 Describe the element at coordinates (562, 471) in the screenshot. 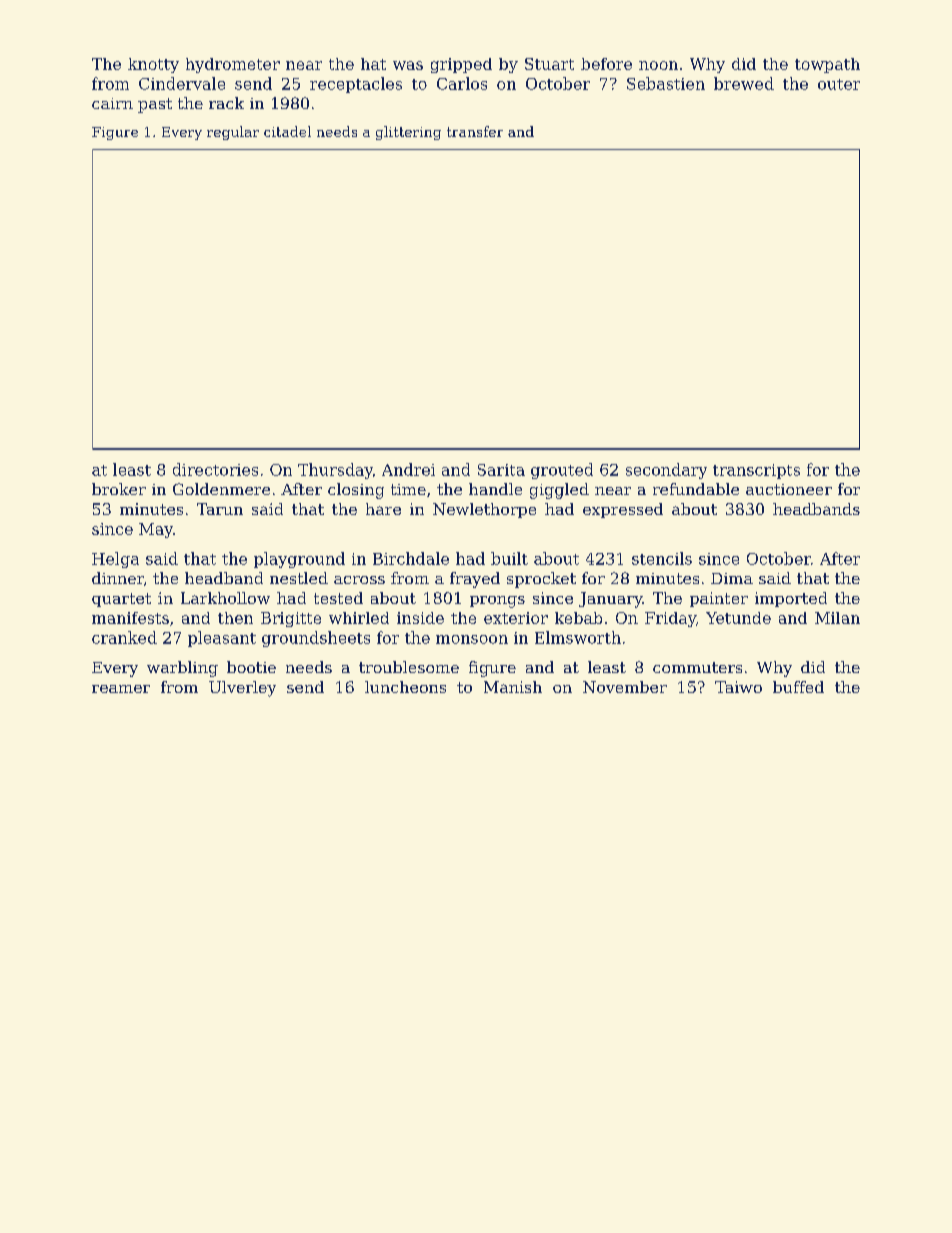

I see `grouted` at that location.
